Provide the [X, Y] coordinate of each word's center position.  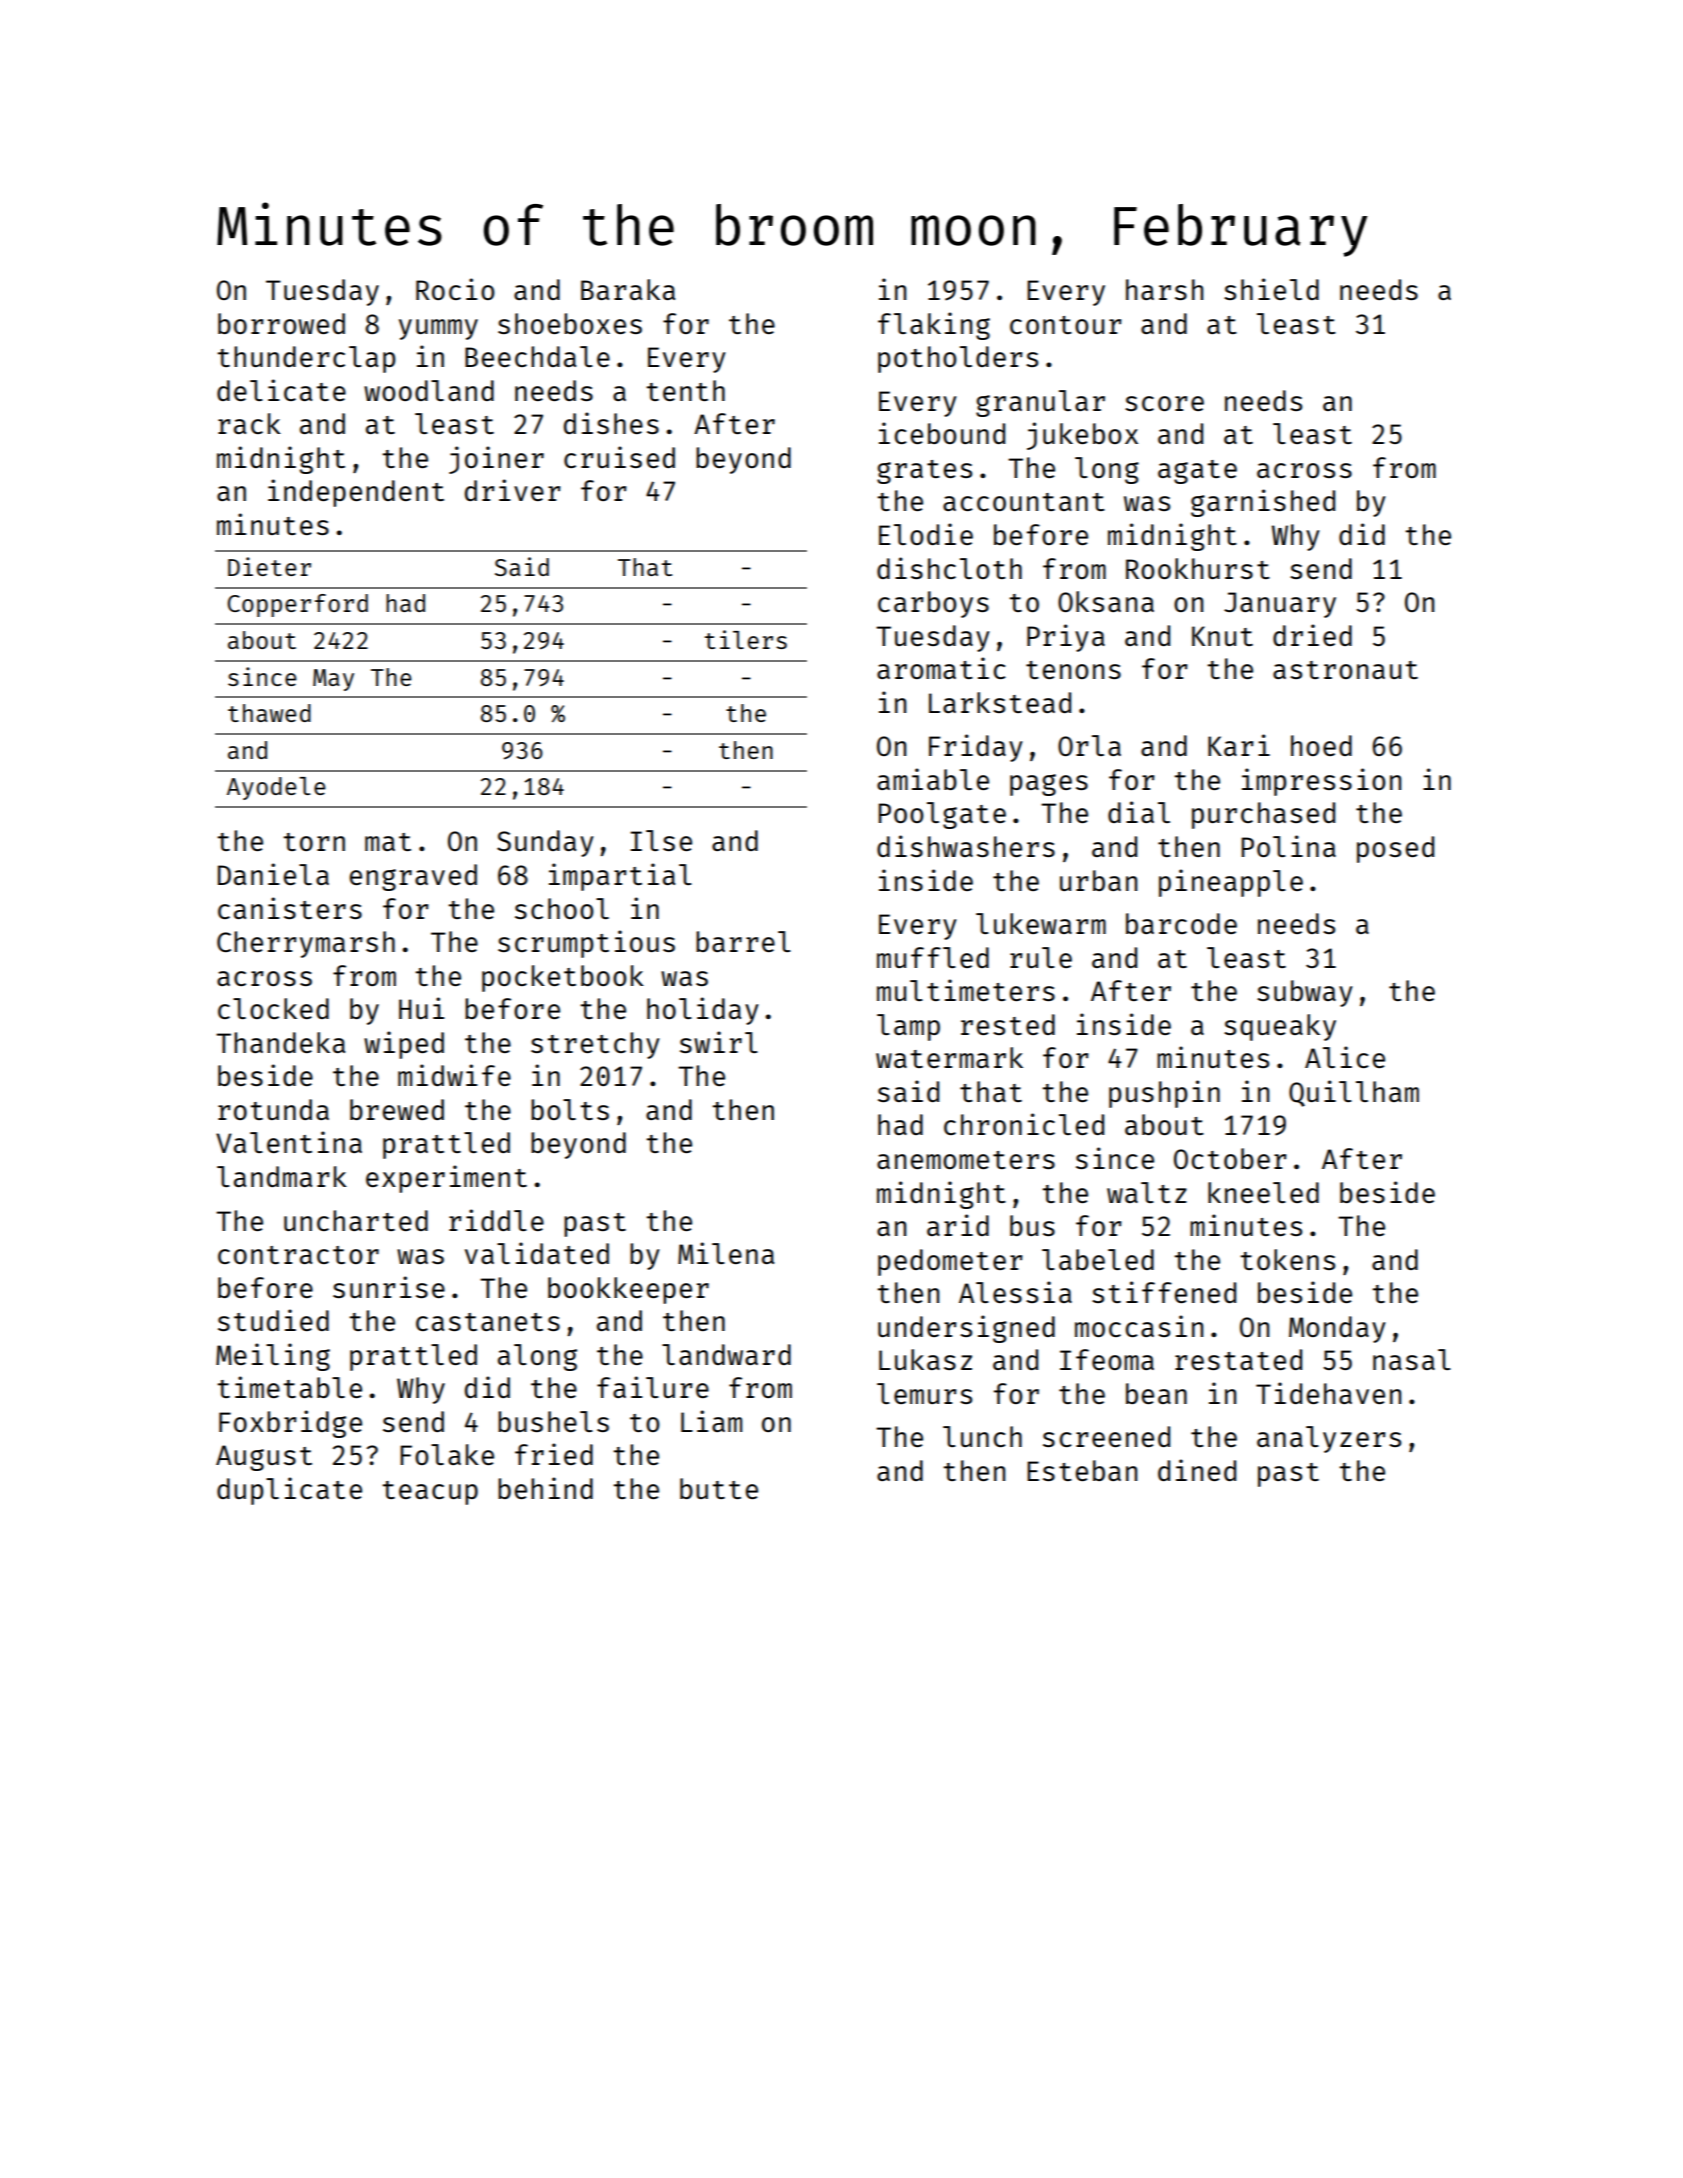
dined [1197, 1470]
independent [356, 493]
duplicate [289, 1491]
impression [1321, 782]
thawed [269, 713]
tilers [746, 639]
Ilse [661, 840]
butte [719, 1488]
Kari [1239, 745]
